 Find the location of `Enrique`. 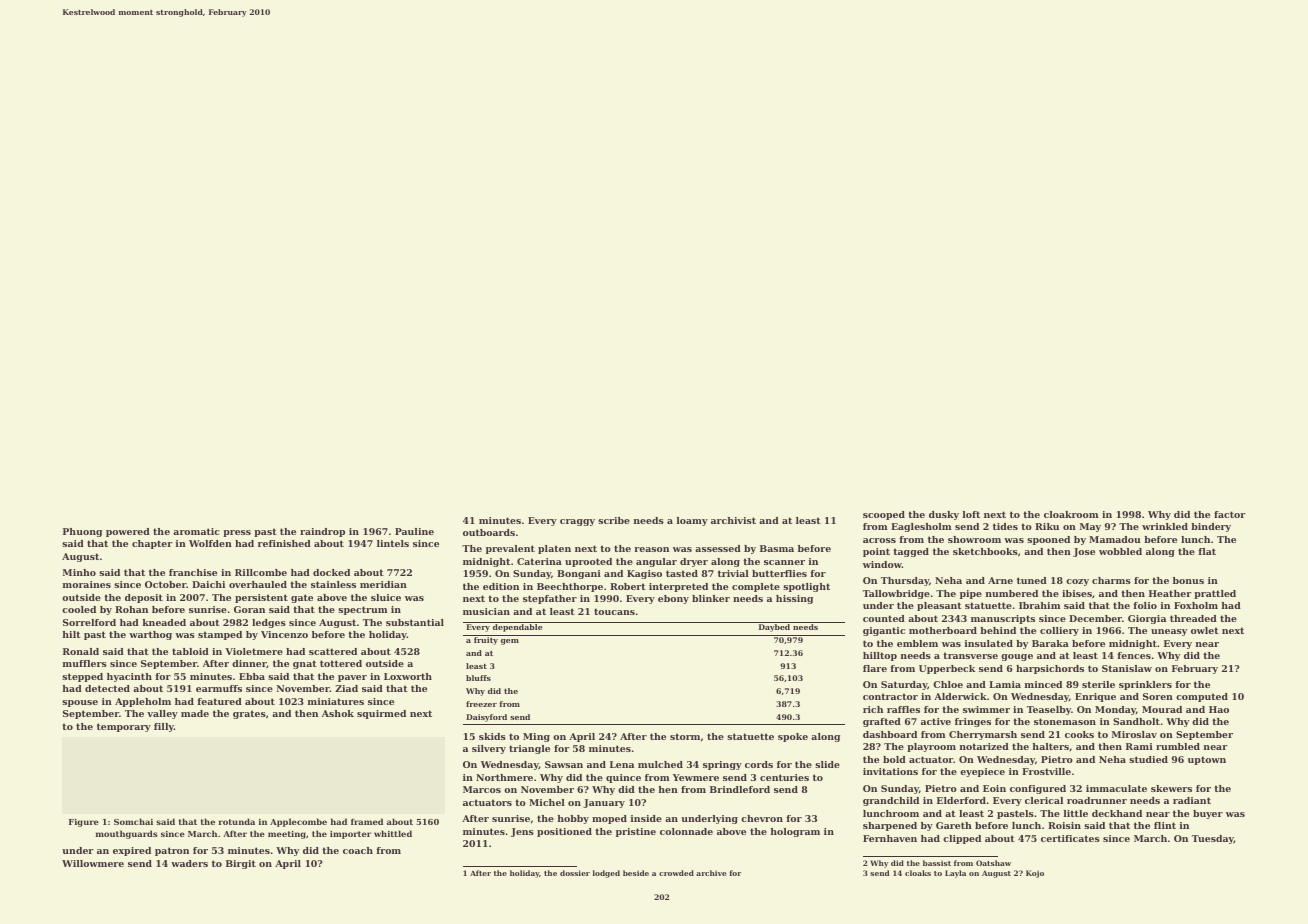

Enrique is located at coordinates (1095, 697).
